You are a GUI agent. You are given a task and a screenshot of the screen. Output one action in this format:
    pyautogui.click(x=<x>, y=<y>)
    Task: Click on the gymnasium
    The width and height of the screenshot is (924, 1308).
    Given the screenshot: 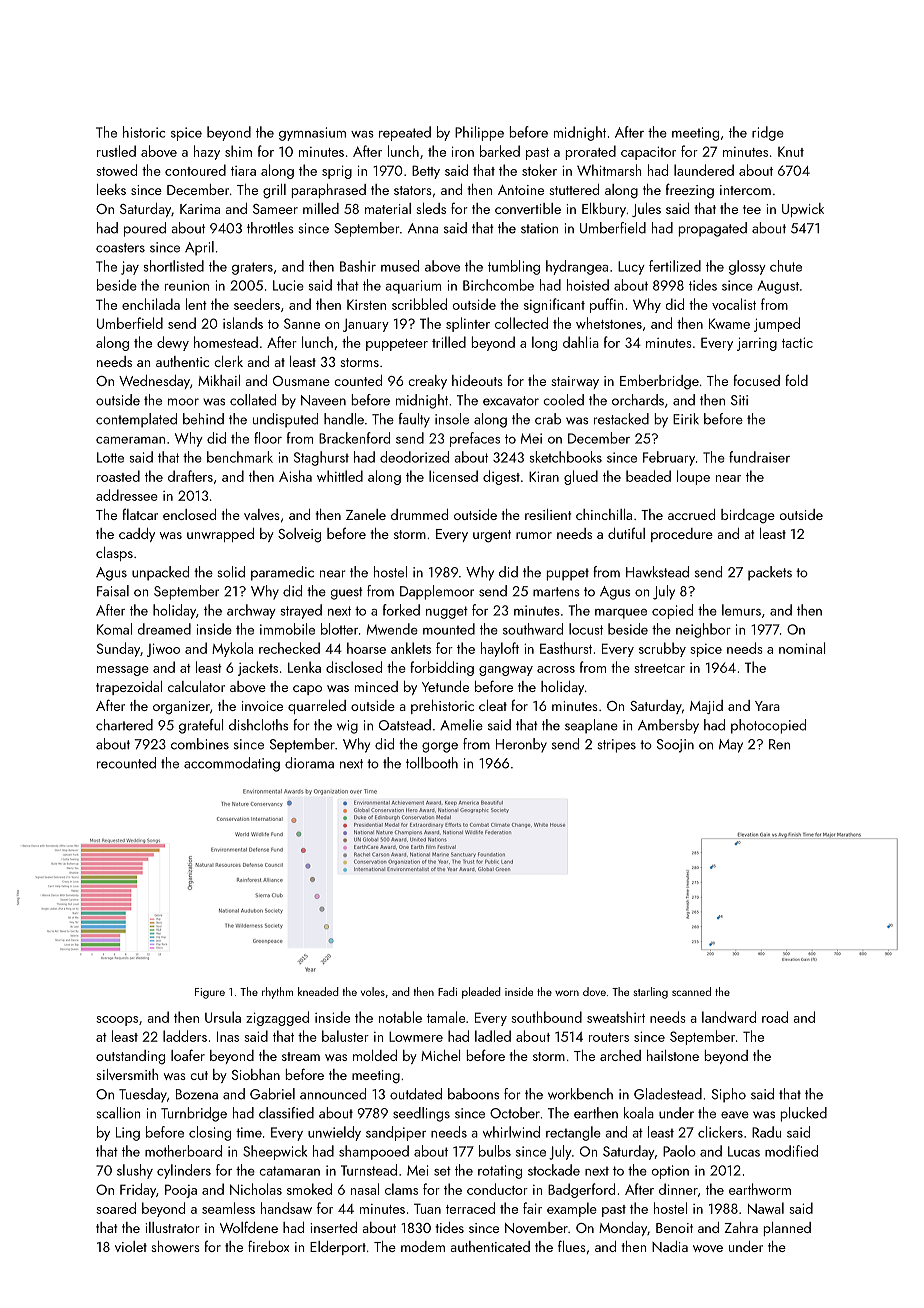 What is the action you would take?
    pyautogui.click(x=312, y=134)
